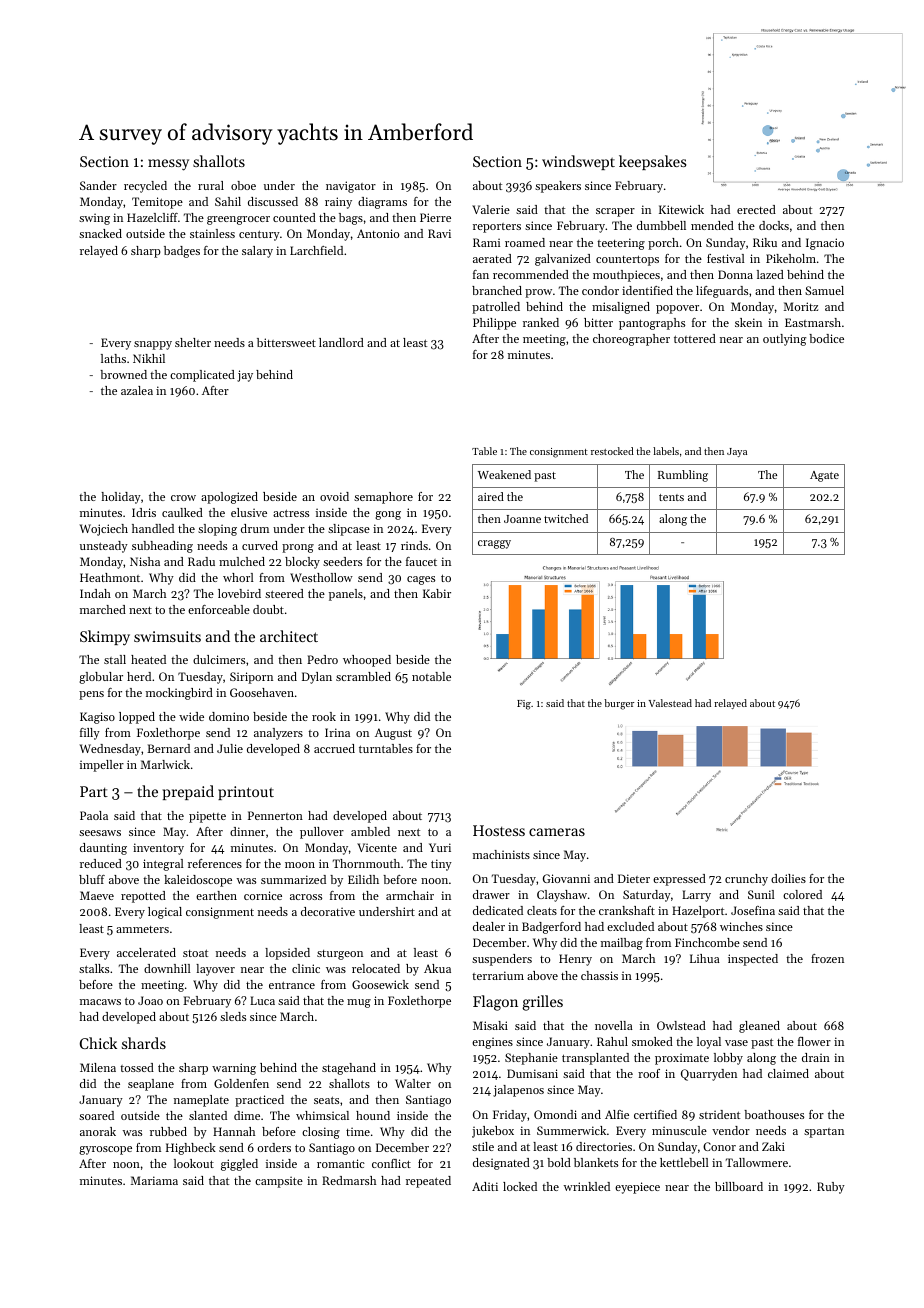 The width and height of the screenshot is (924, 1308). I want to click on Eastmarsh, so click(813, 322).
